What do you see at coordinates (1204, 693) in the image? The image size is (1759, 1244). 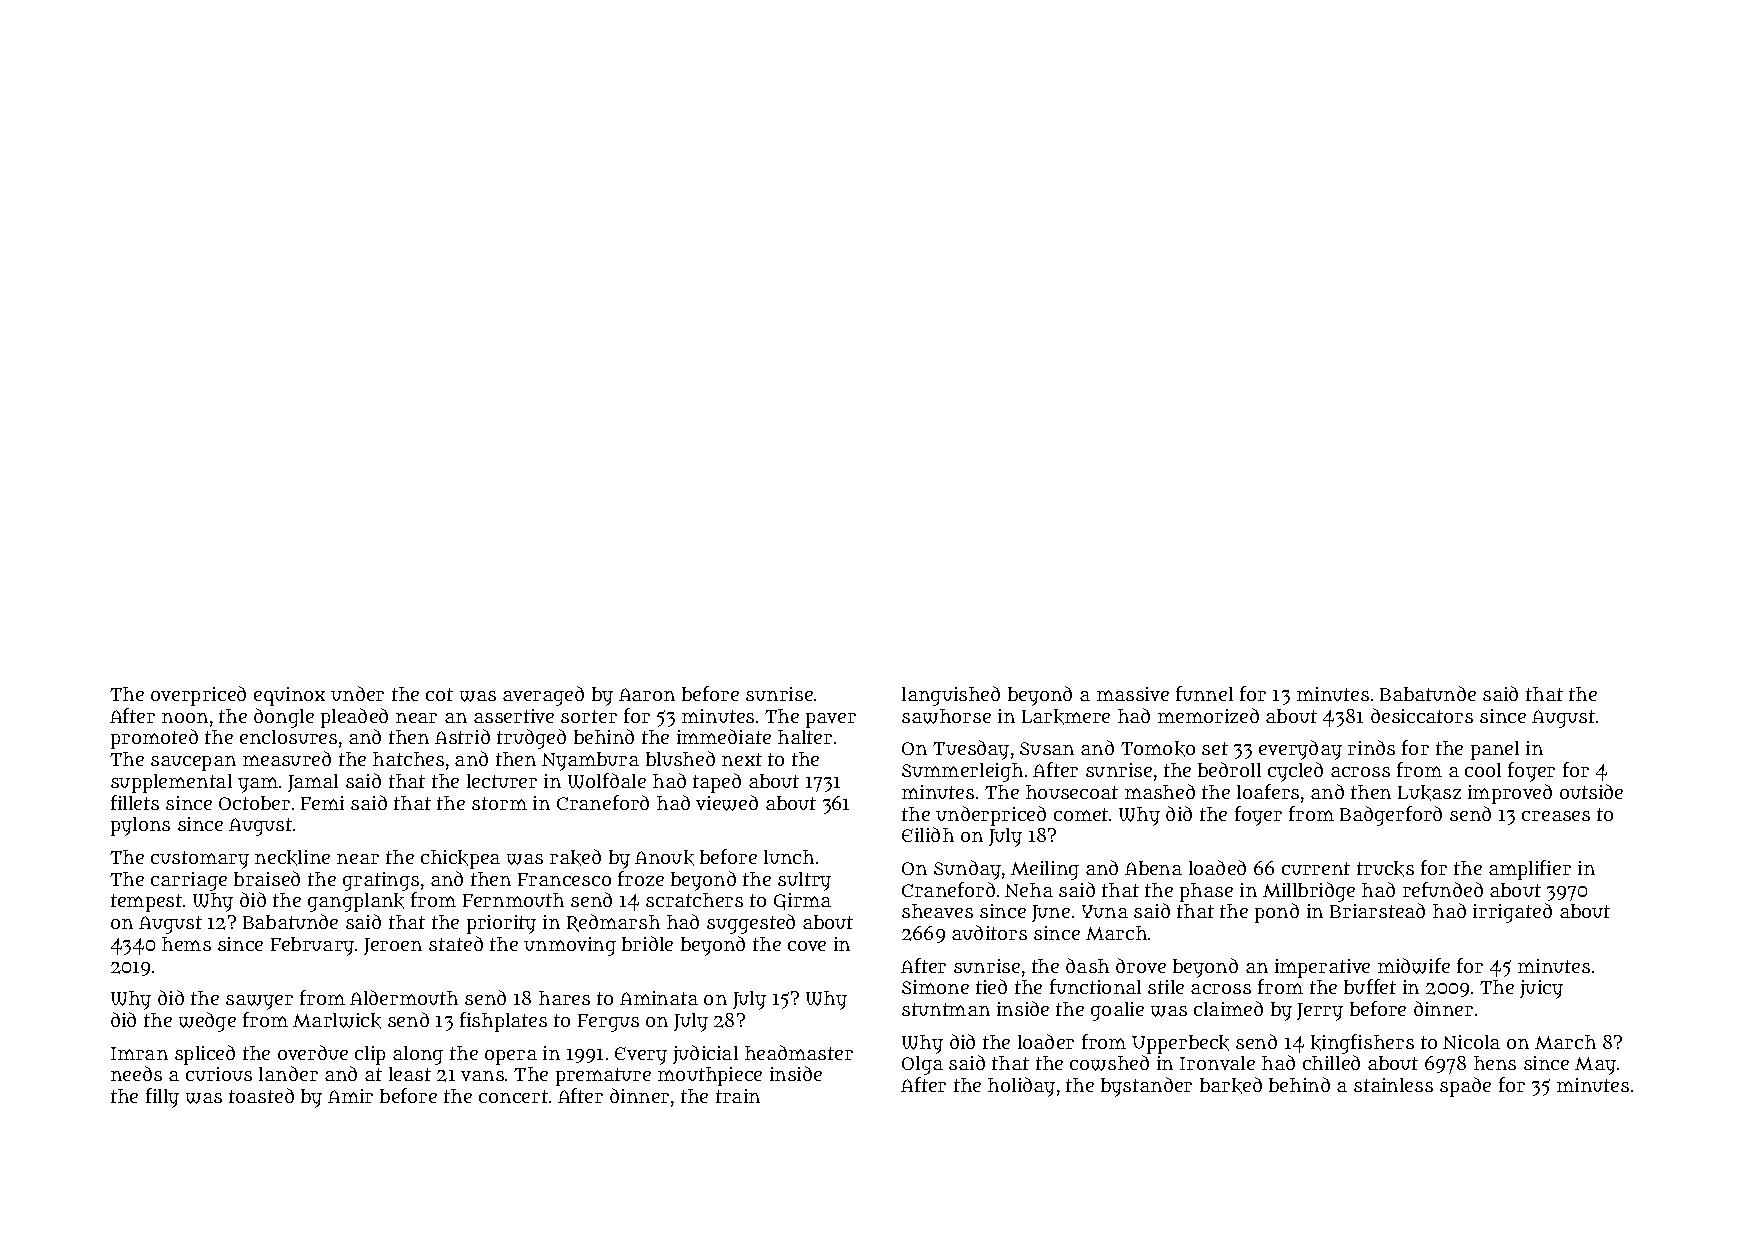 I see `funnel` at bounding box center [1204, 693].
